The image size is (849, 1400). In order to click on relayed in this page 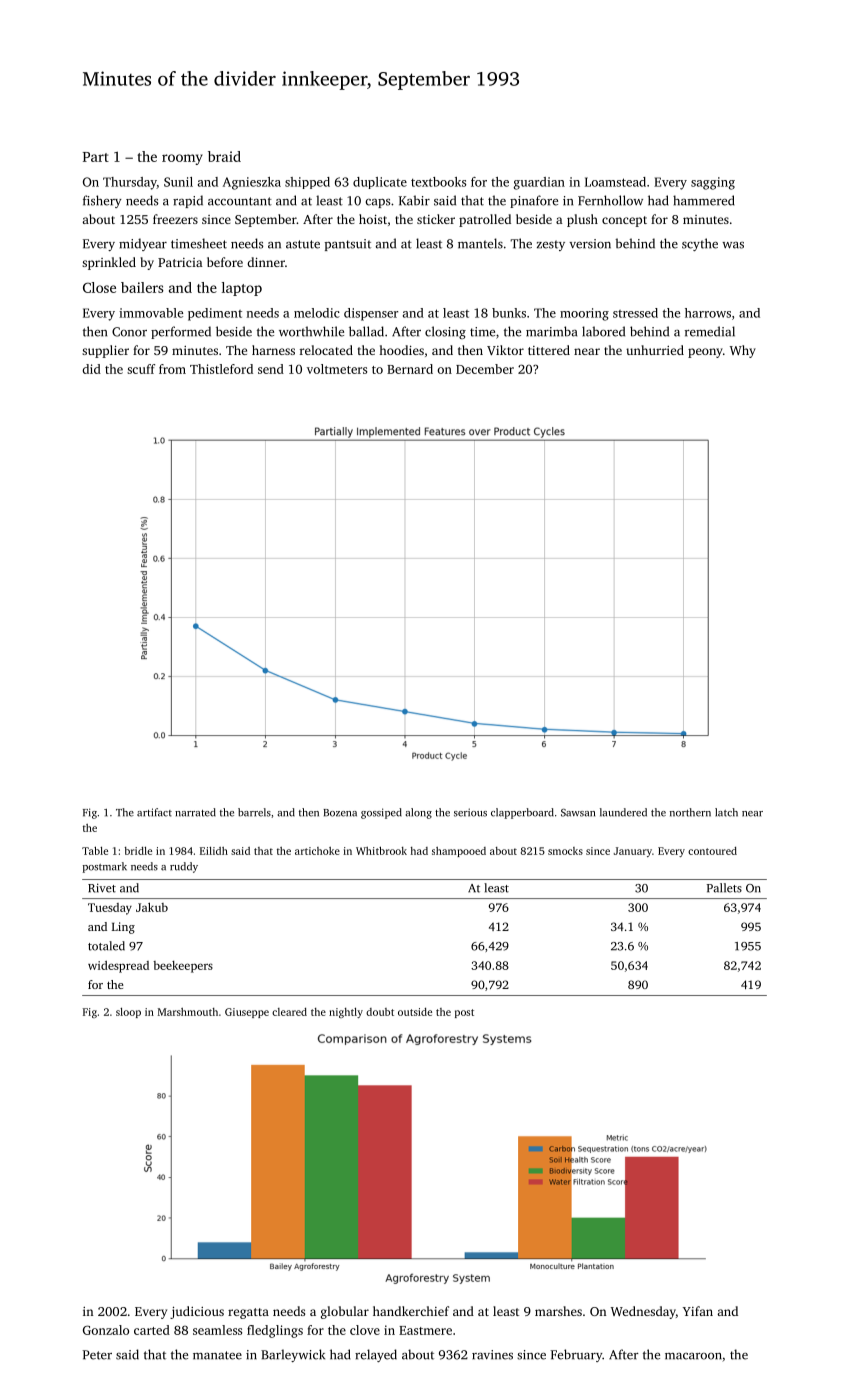, I will do `click(376, 1355)`.
